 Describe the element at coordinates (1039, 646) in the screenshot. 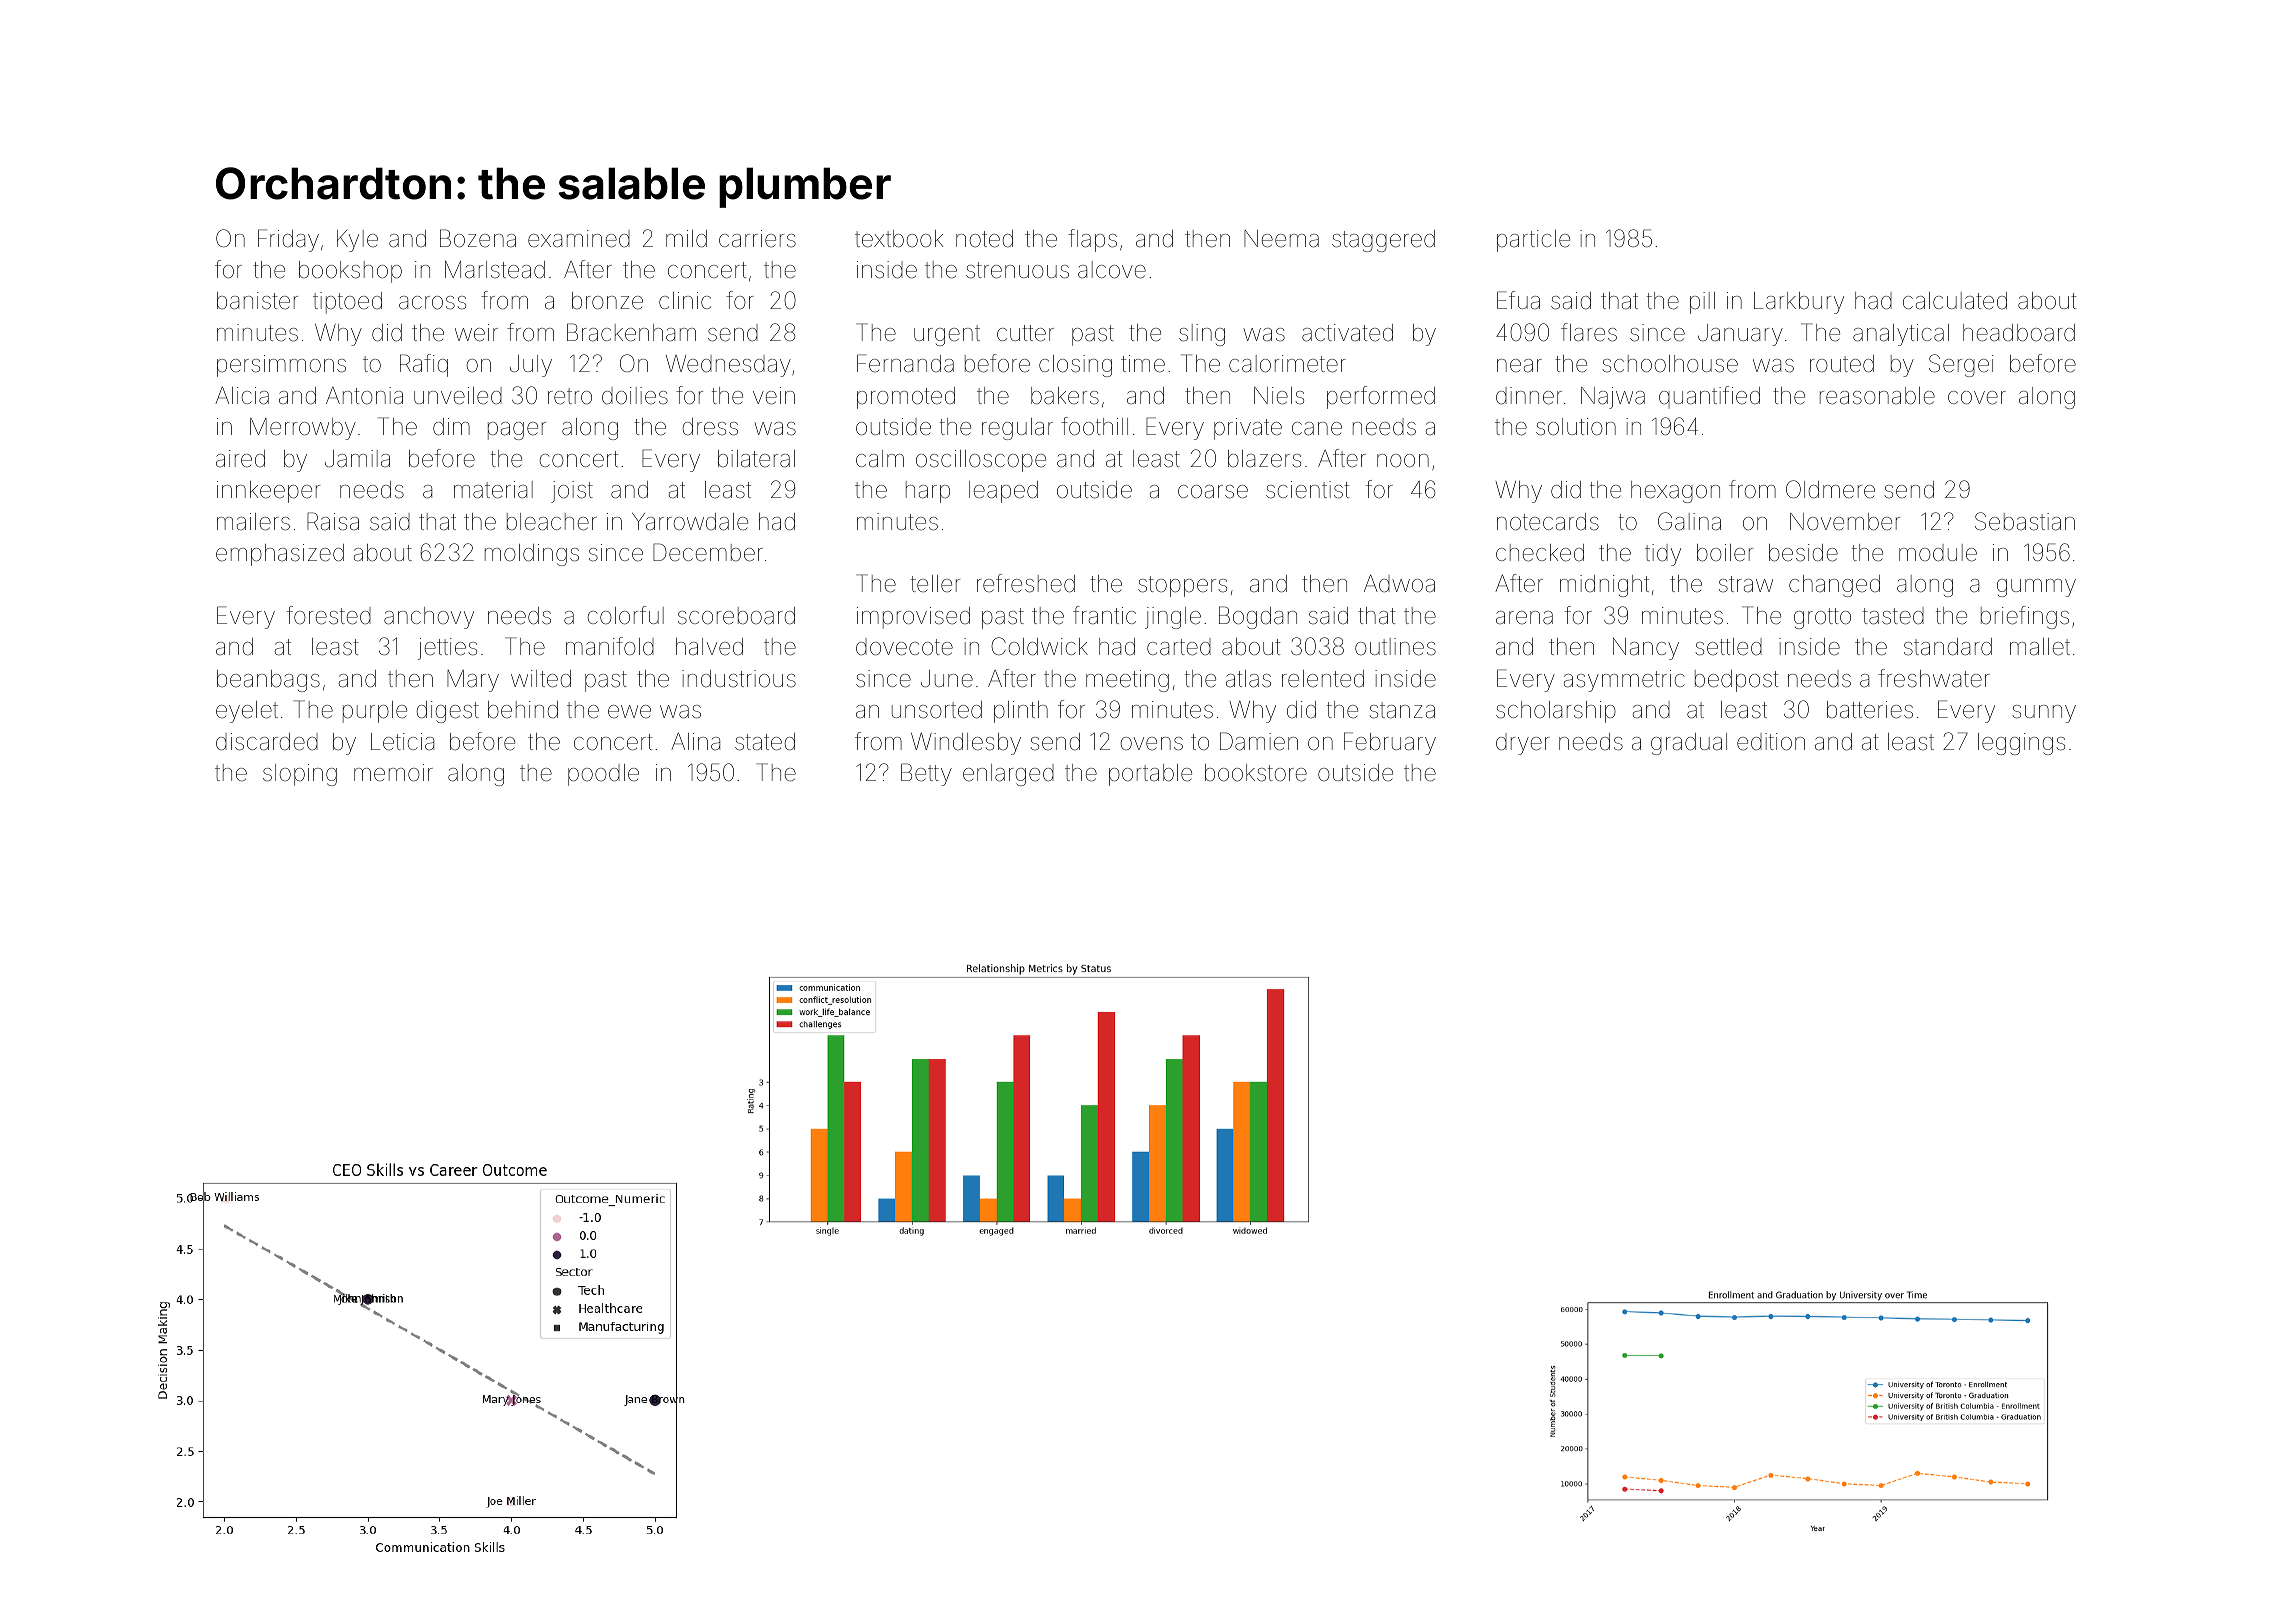

I see `Coldwick` at that location.
